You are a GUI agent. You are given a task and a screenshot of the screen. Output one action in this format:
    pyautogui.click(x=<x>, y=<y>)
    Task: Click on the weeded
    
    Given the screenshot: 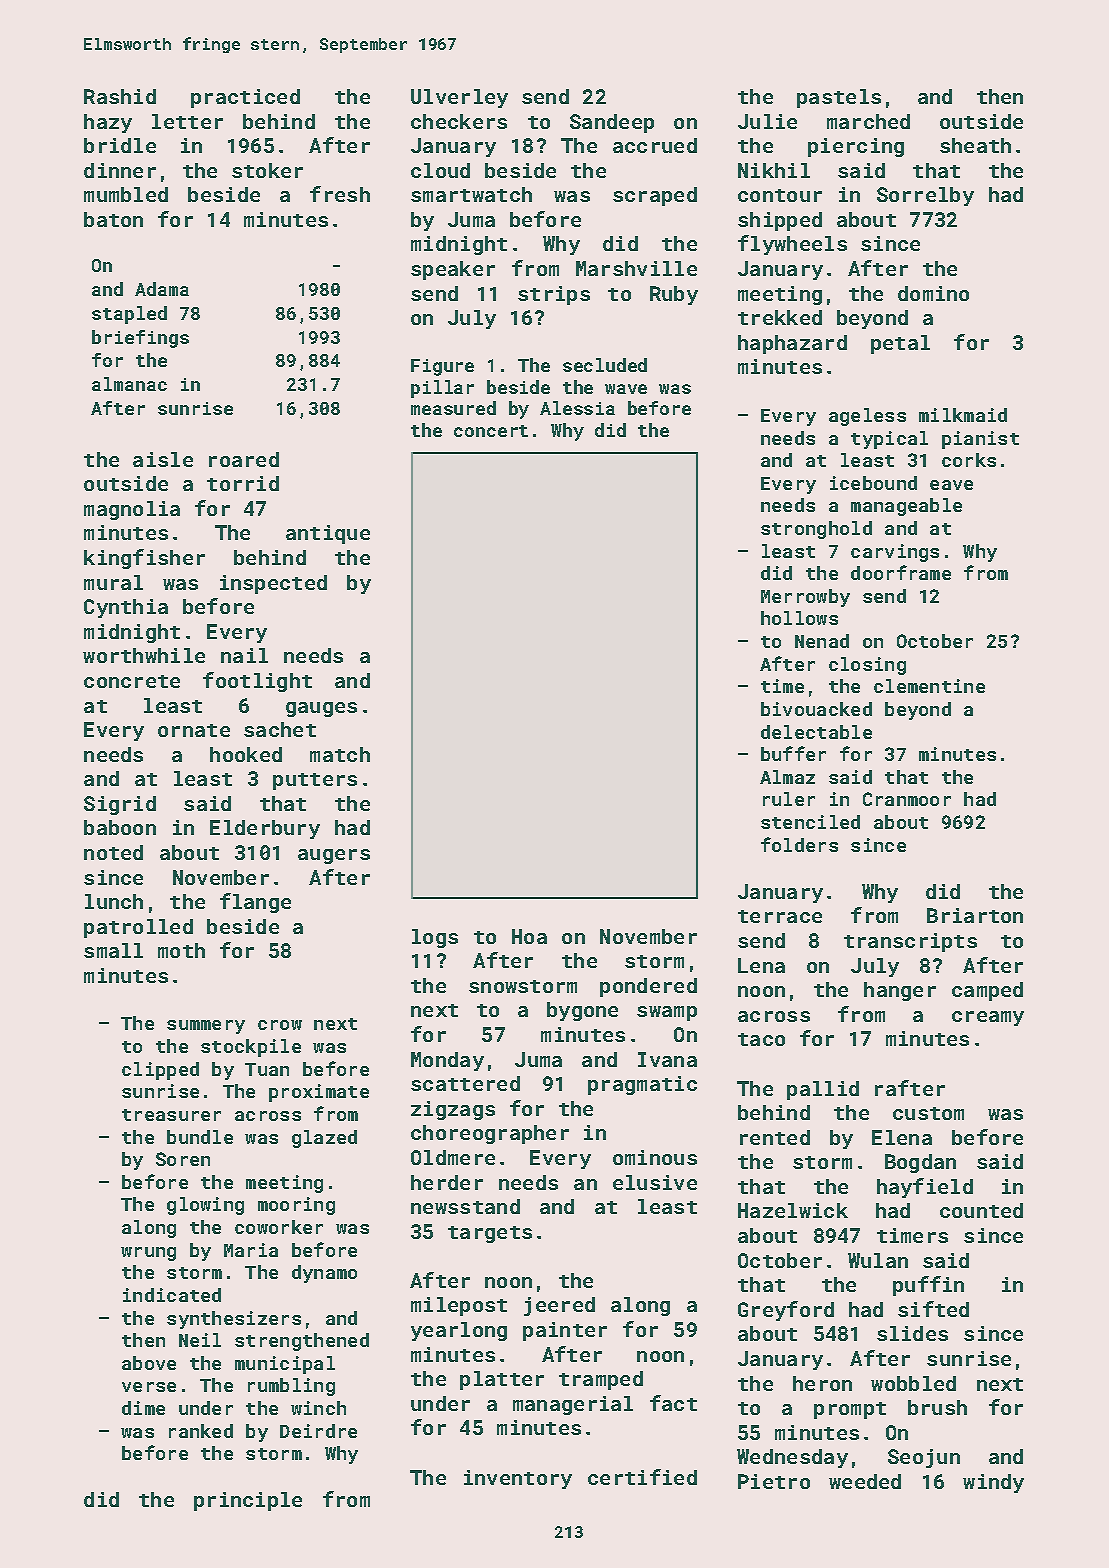 What is the action you would take?
    pyautogui.click(x=865, y=1481)
